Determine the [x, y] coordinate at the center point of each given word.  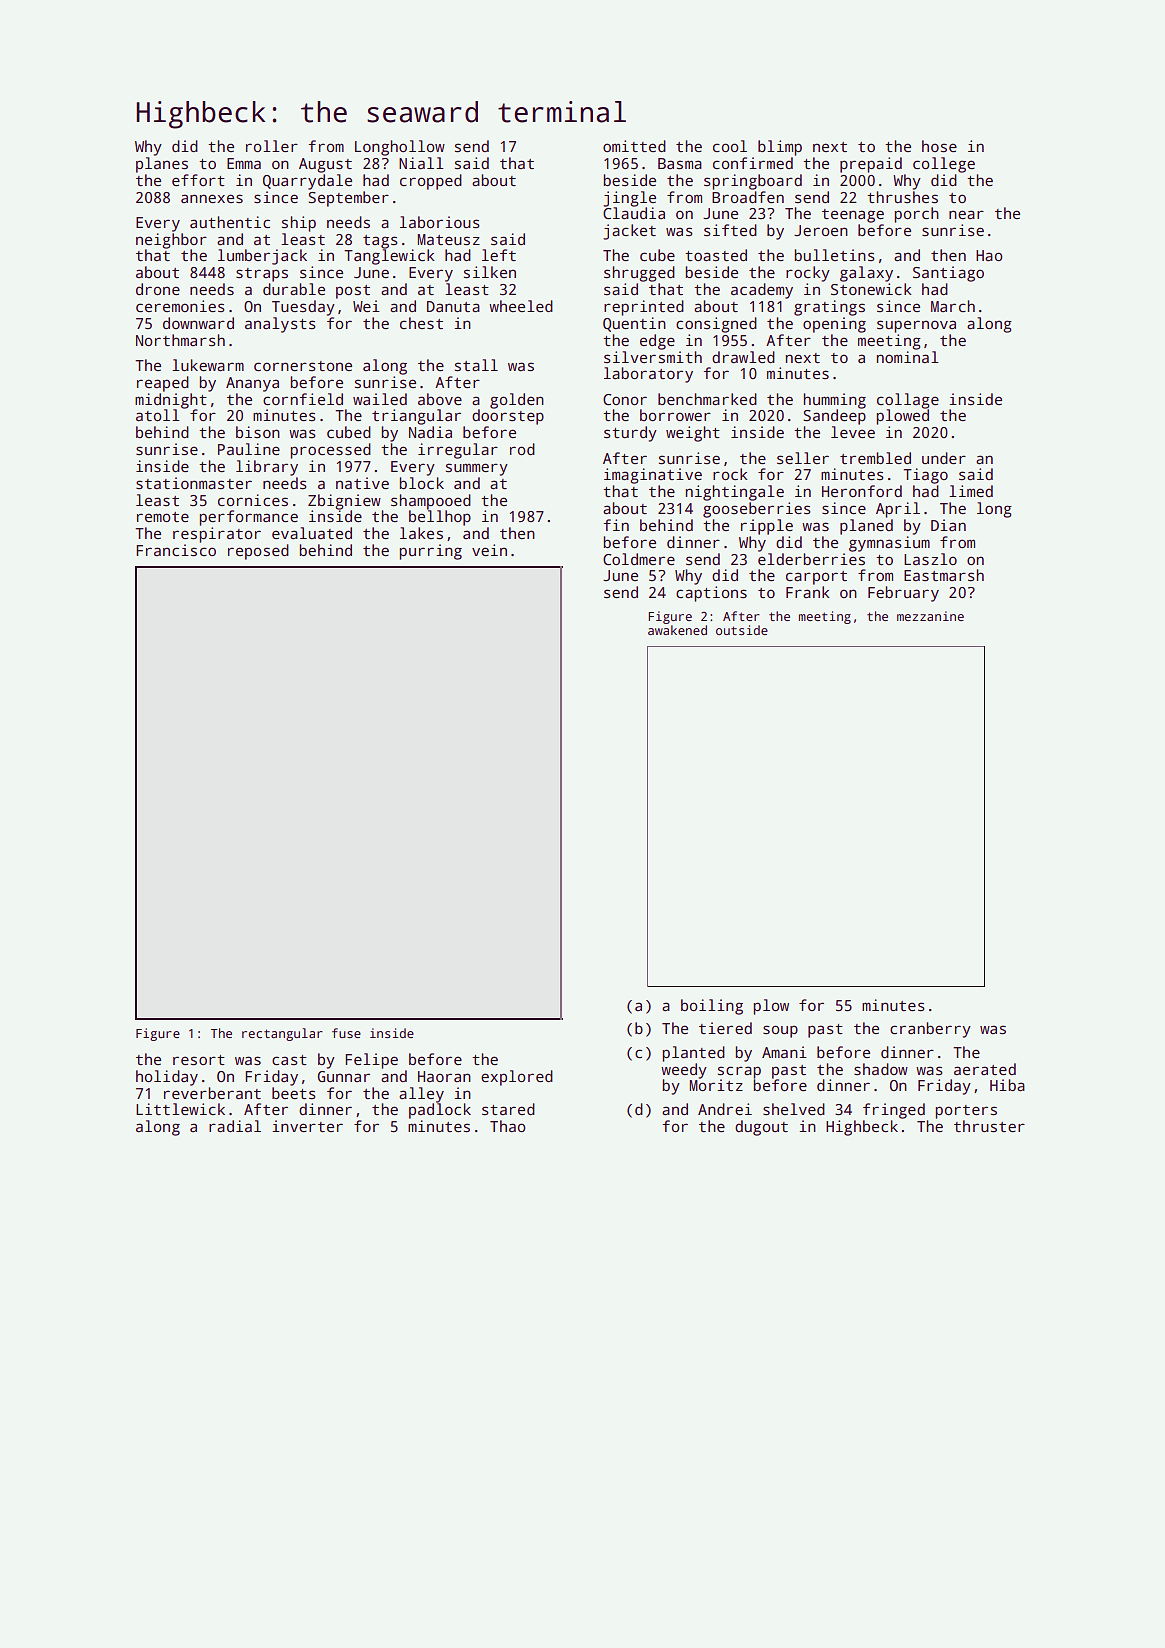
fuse [346, 1033]
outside [742, 630]
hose [939, 146]
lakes [421, 533]
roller [272, 146]
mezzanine [930, 616]
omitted [634, 146]
